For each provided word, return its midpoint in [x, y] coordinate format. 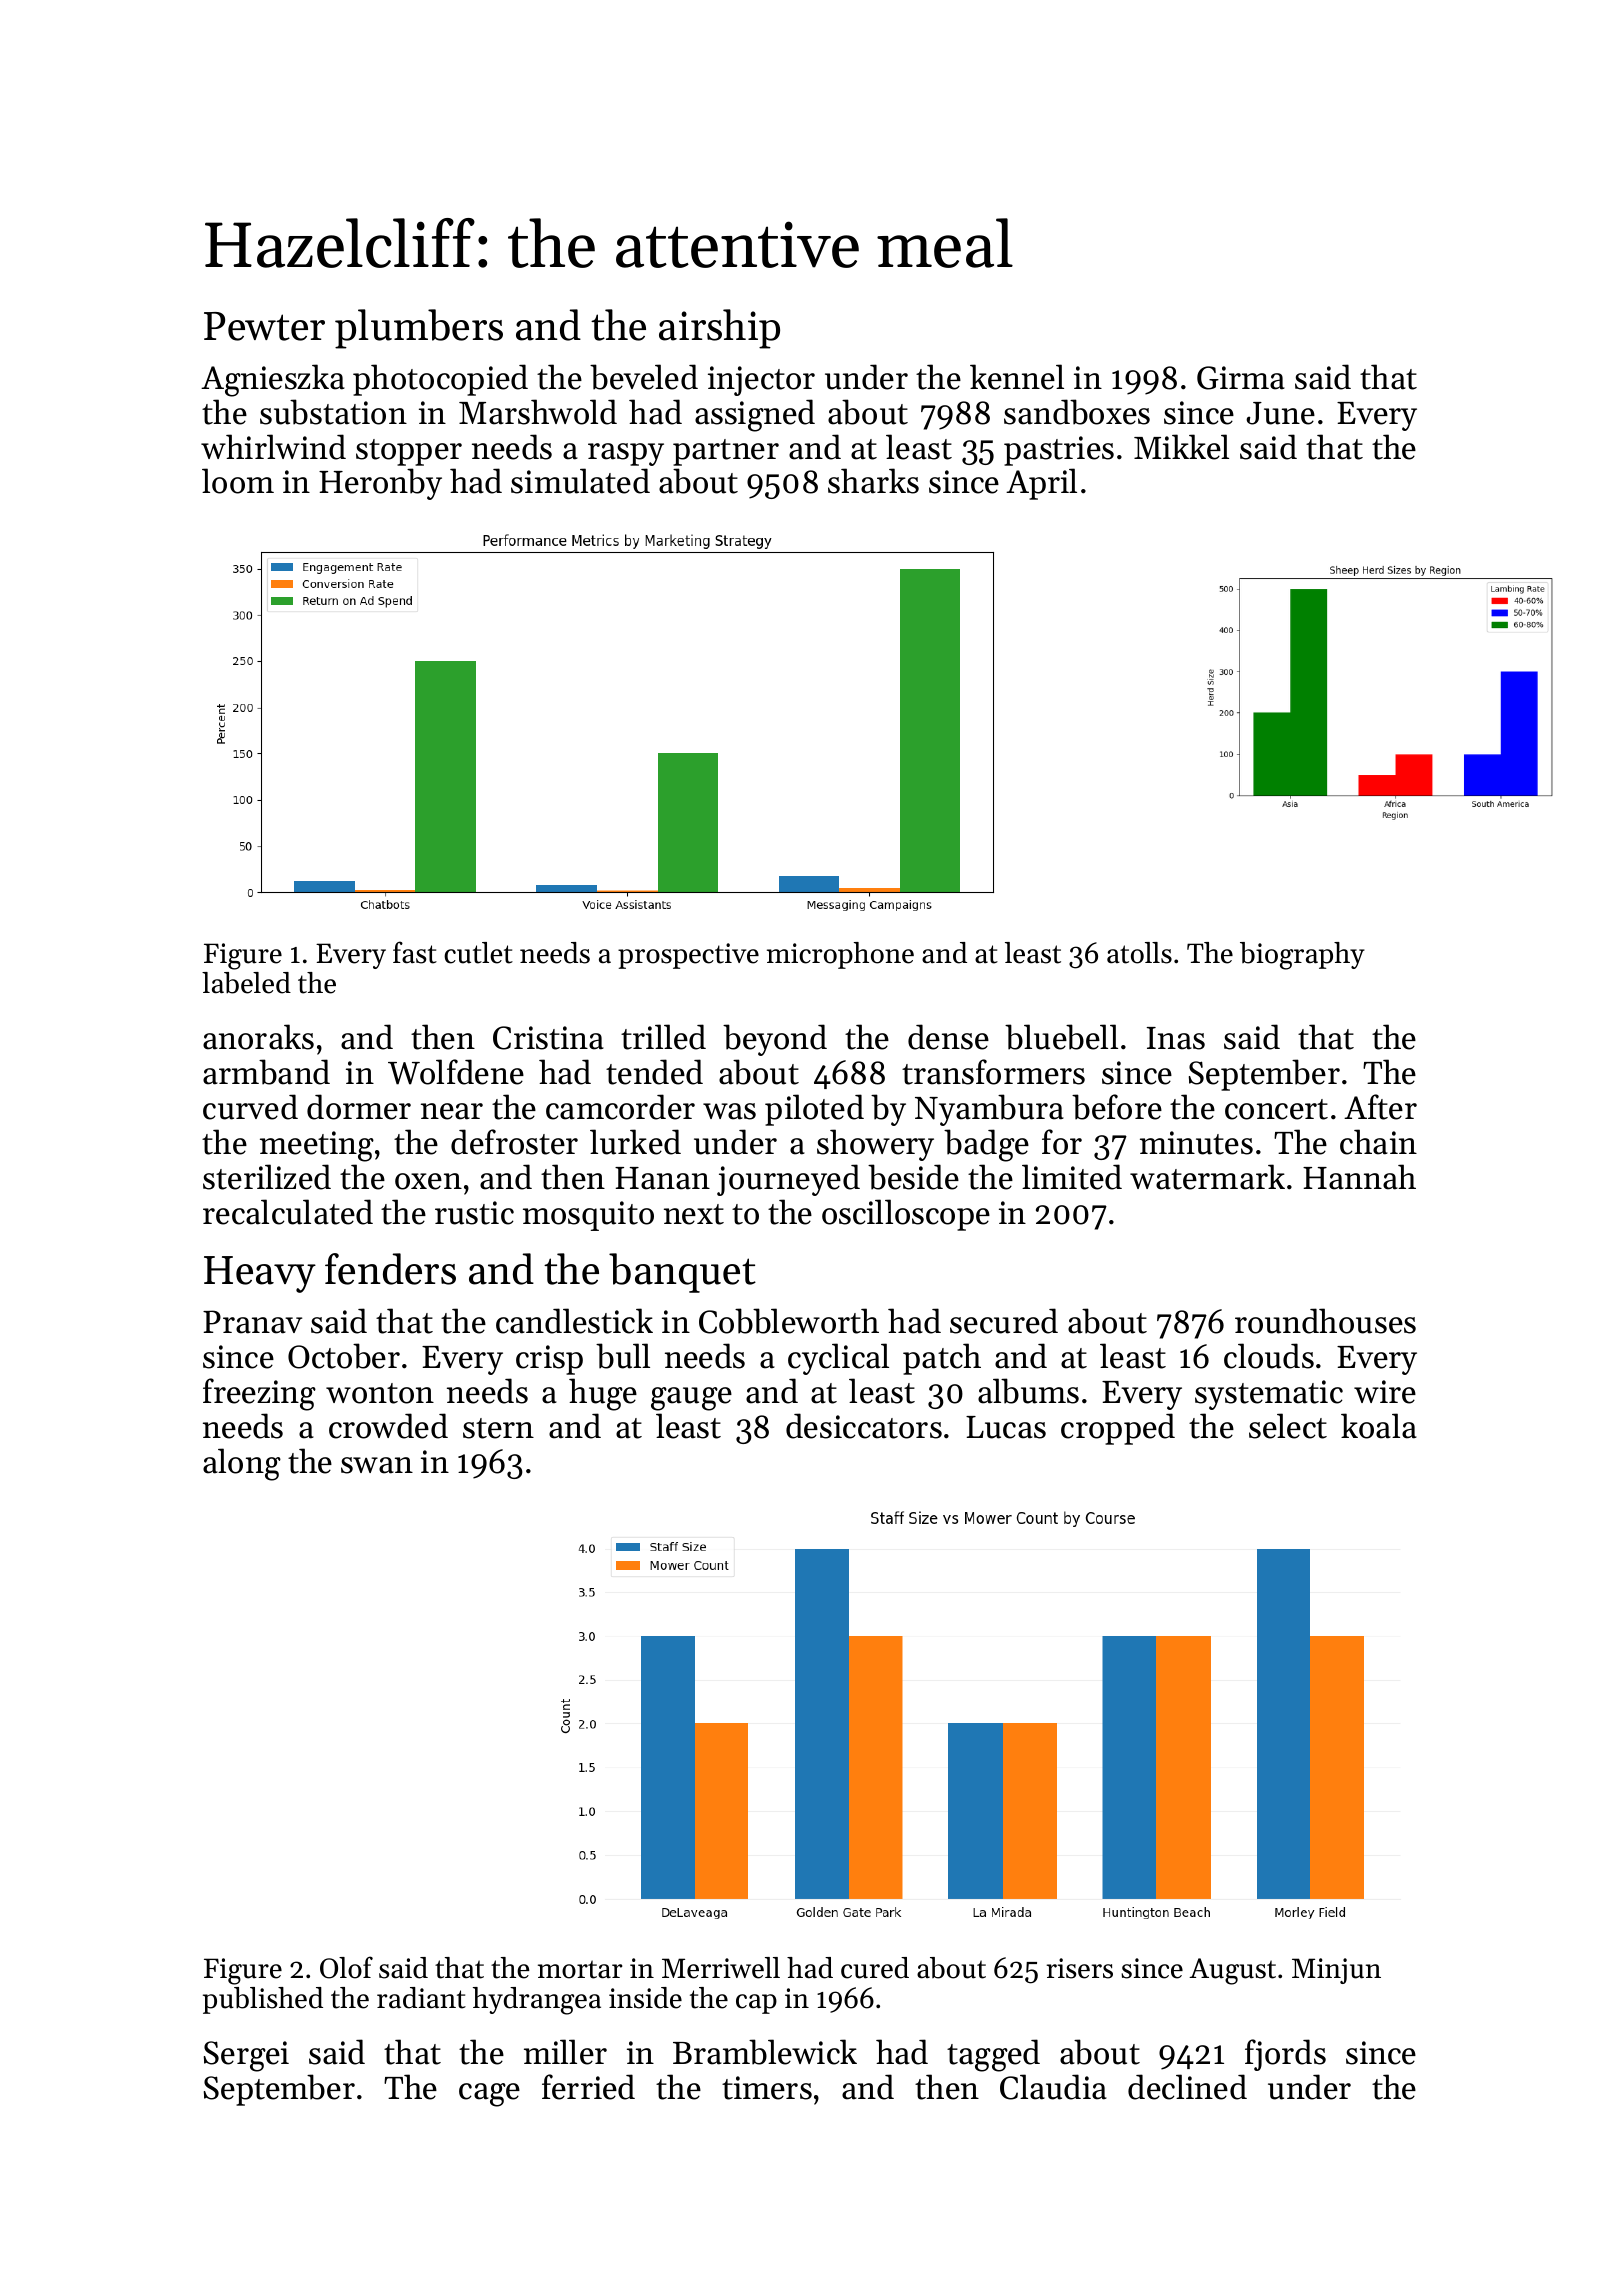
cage [489, 2095]
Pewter [264, 326]
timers [767, 2088]
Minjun [1336, 1971]
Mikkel [1181, 447]
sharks [873, 481]
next [694, 1214]
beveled [644, 377]
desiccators [864, 1426]
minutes [1196, 1143]
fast [415, 952]
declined [1187, 2087]
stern [498, 1428]
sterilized [267, 1177]
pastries [1059, 451]
